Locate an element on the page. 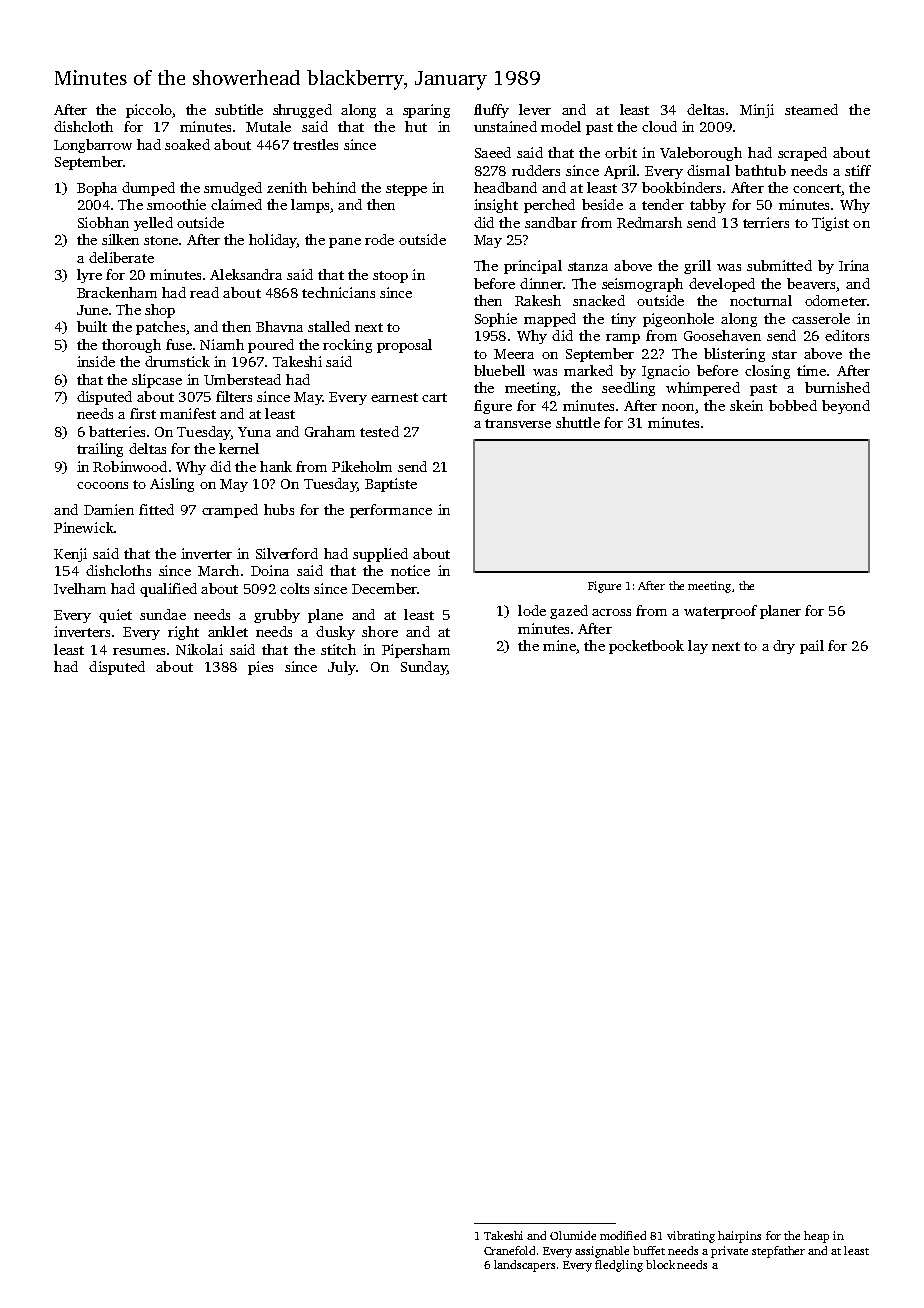  landscapers is located at coordinates (524, 1266).
